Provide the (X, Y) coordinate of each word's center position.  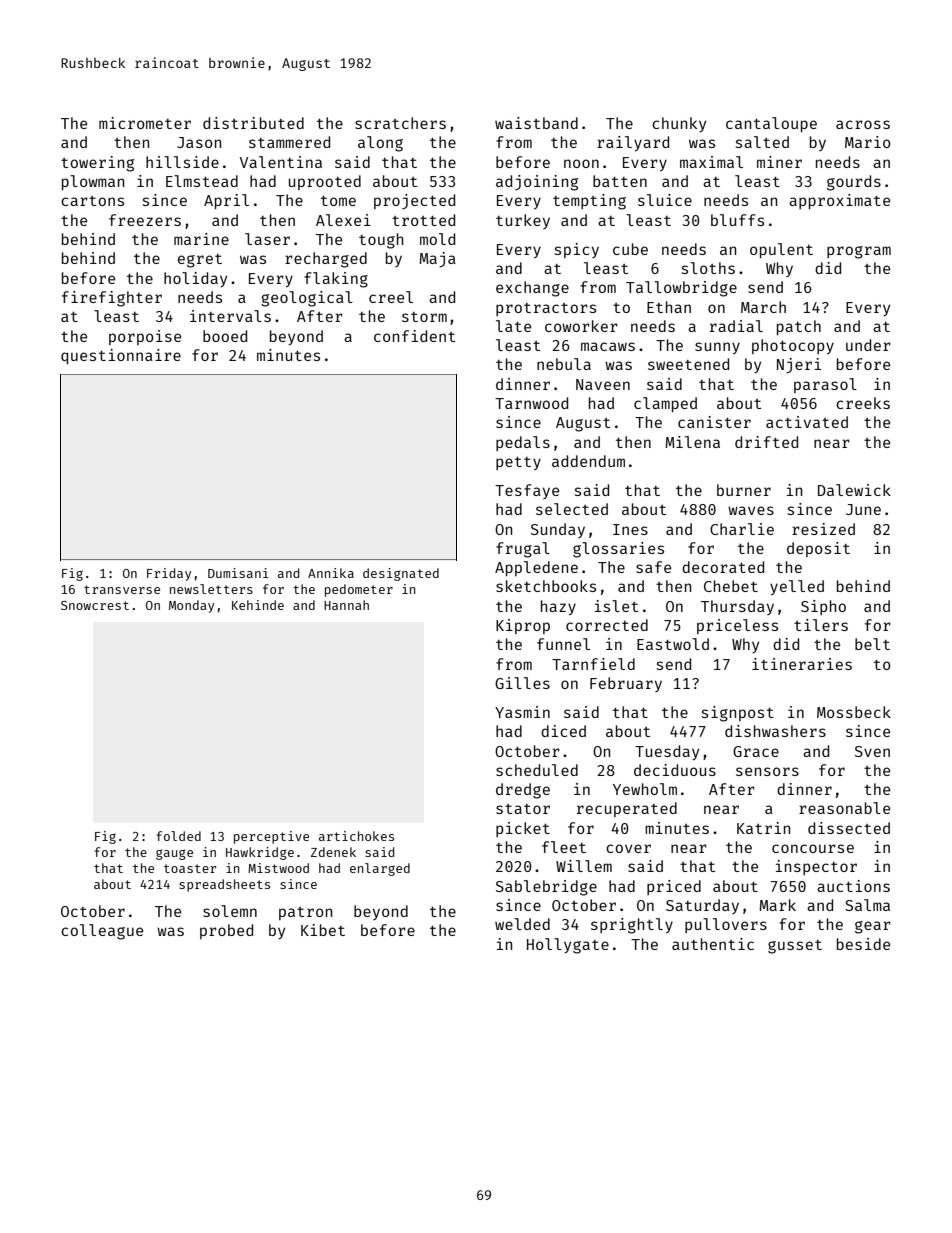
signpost (738, 714)
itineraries (802, 664)
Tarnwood (531, 403)
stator (523, 809)
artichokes (356, 836)
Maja (437, 260)
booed (225, 336)
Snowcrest (95, 605)
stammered (289, 142)
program (859, 252)
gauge (174, 854)
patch (799, 327)
